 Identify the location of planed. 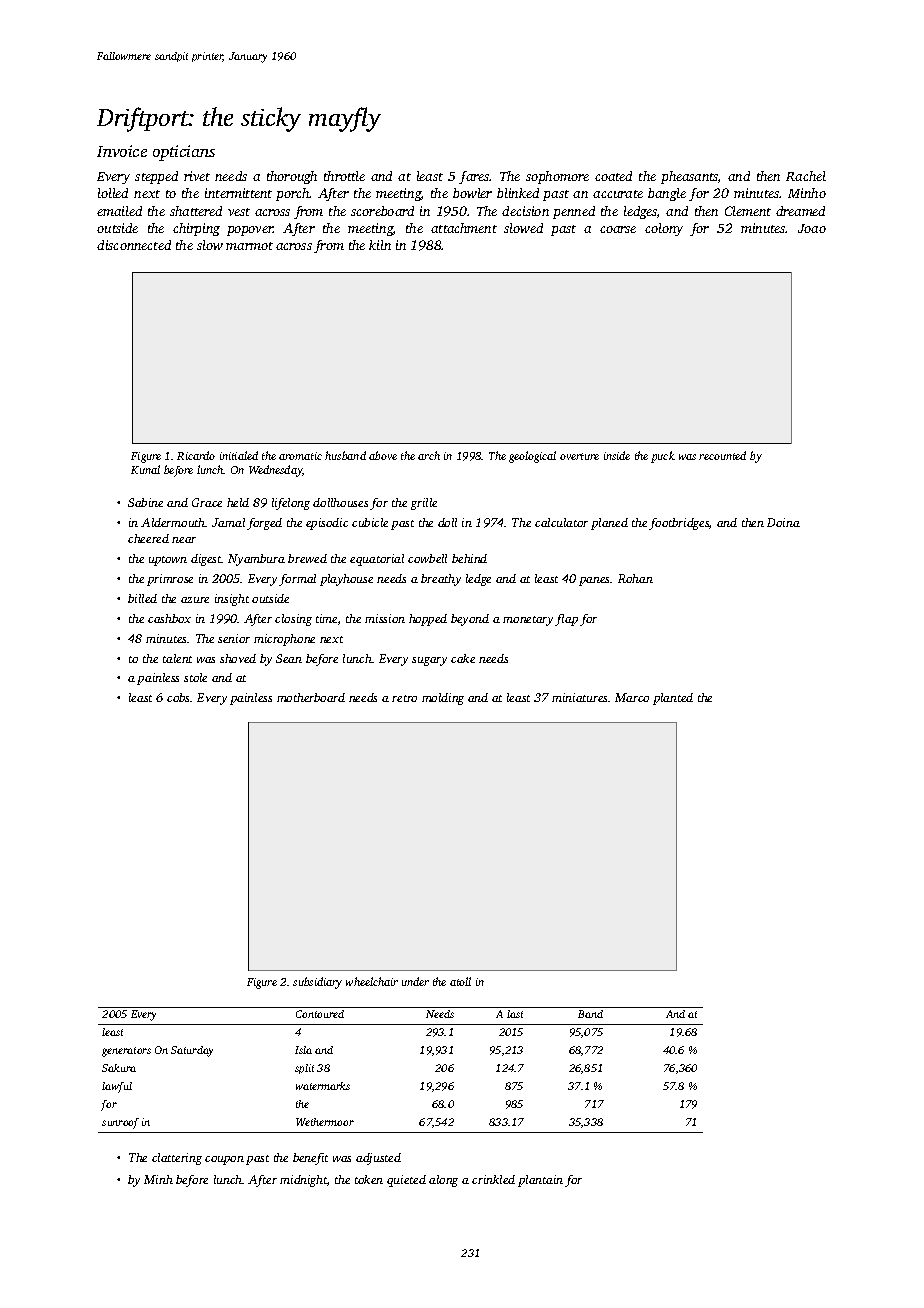
(609, 524).
